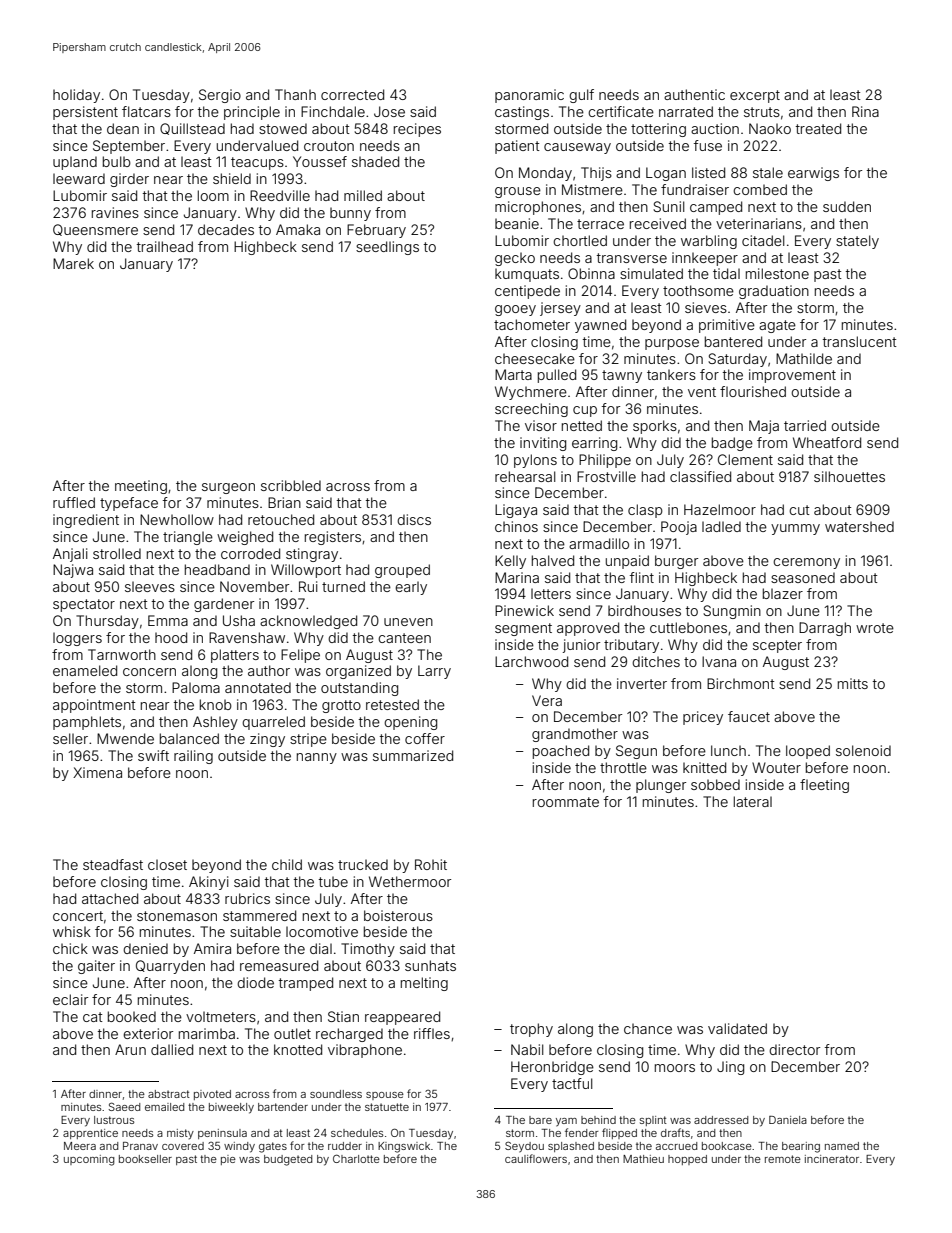  I want to click on Quillstead, so click(192, 129).
